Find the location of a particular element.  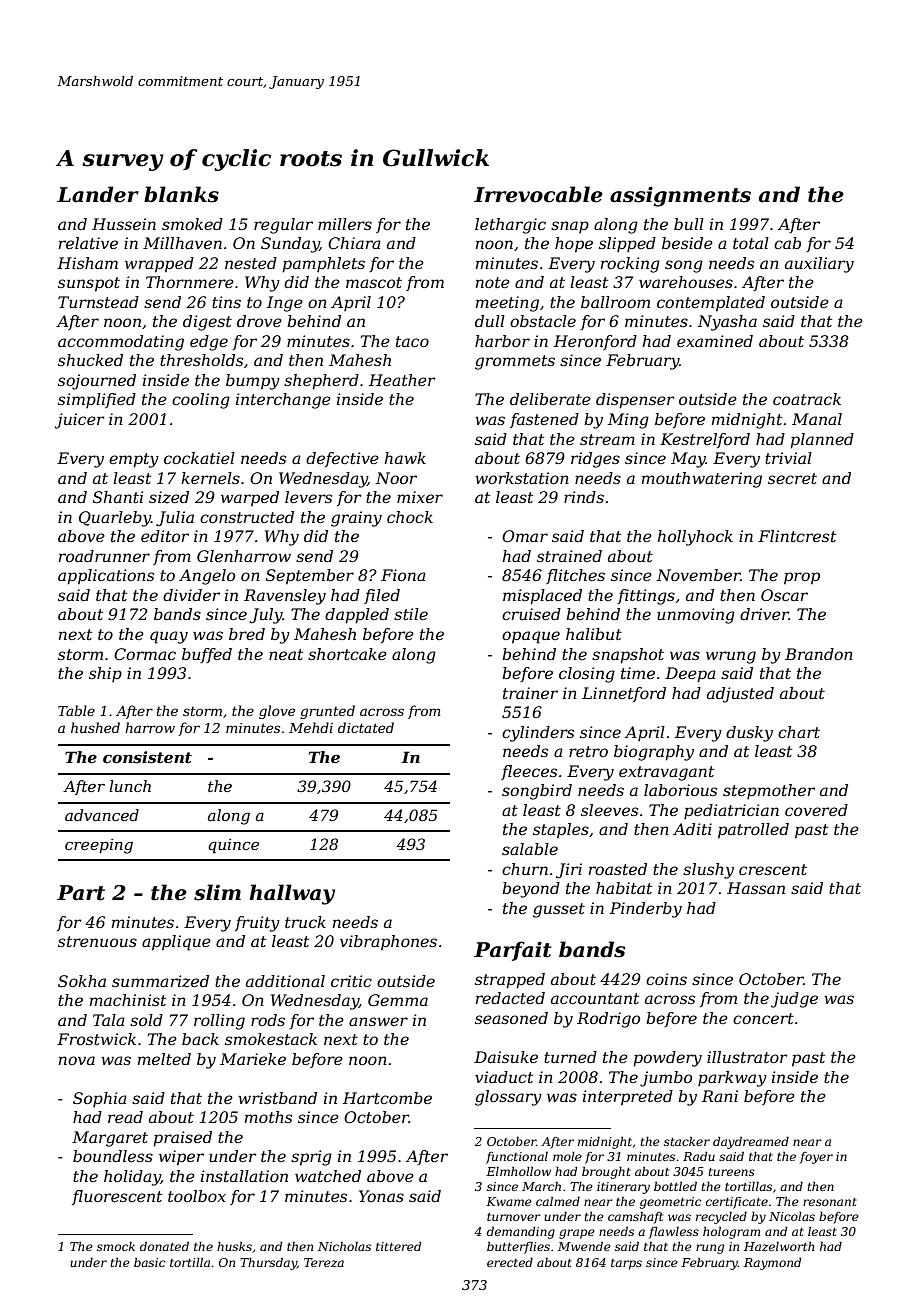

salable is located at coordinates (530, 849).
